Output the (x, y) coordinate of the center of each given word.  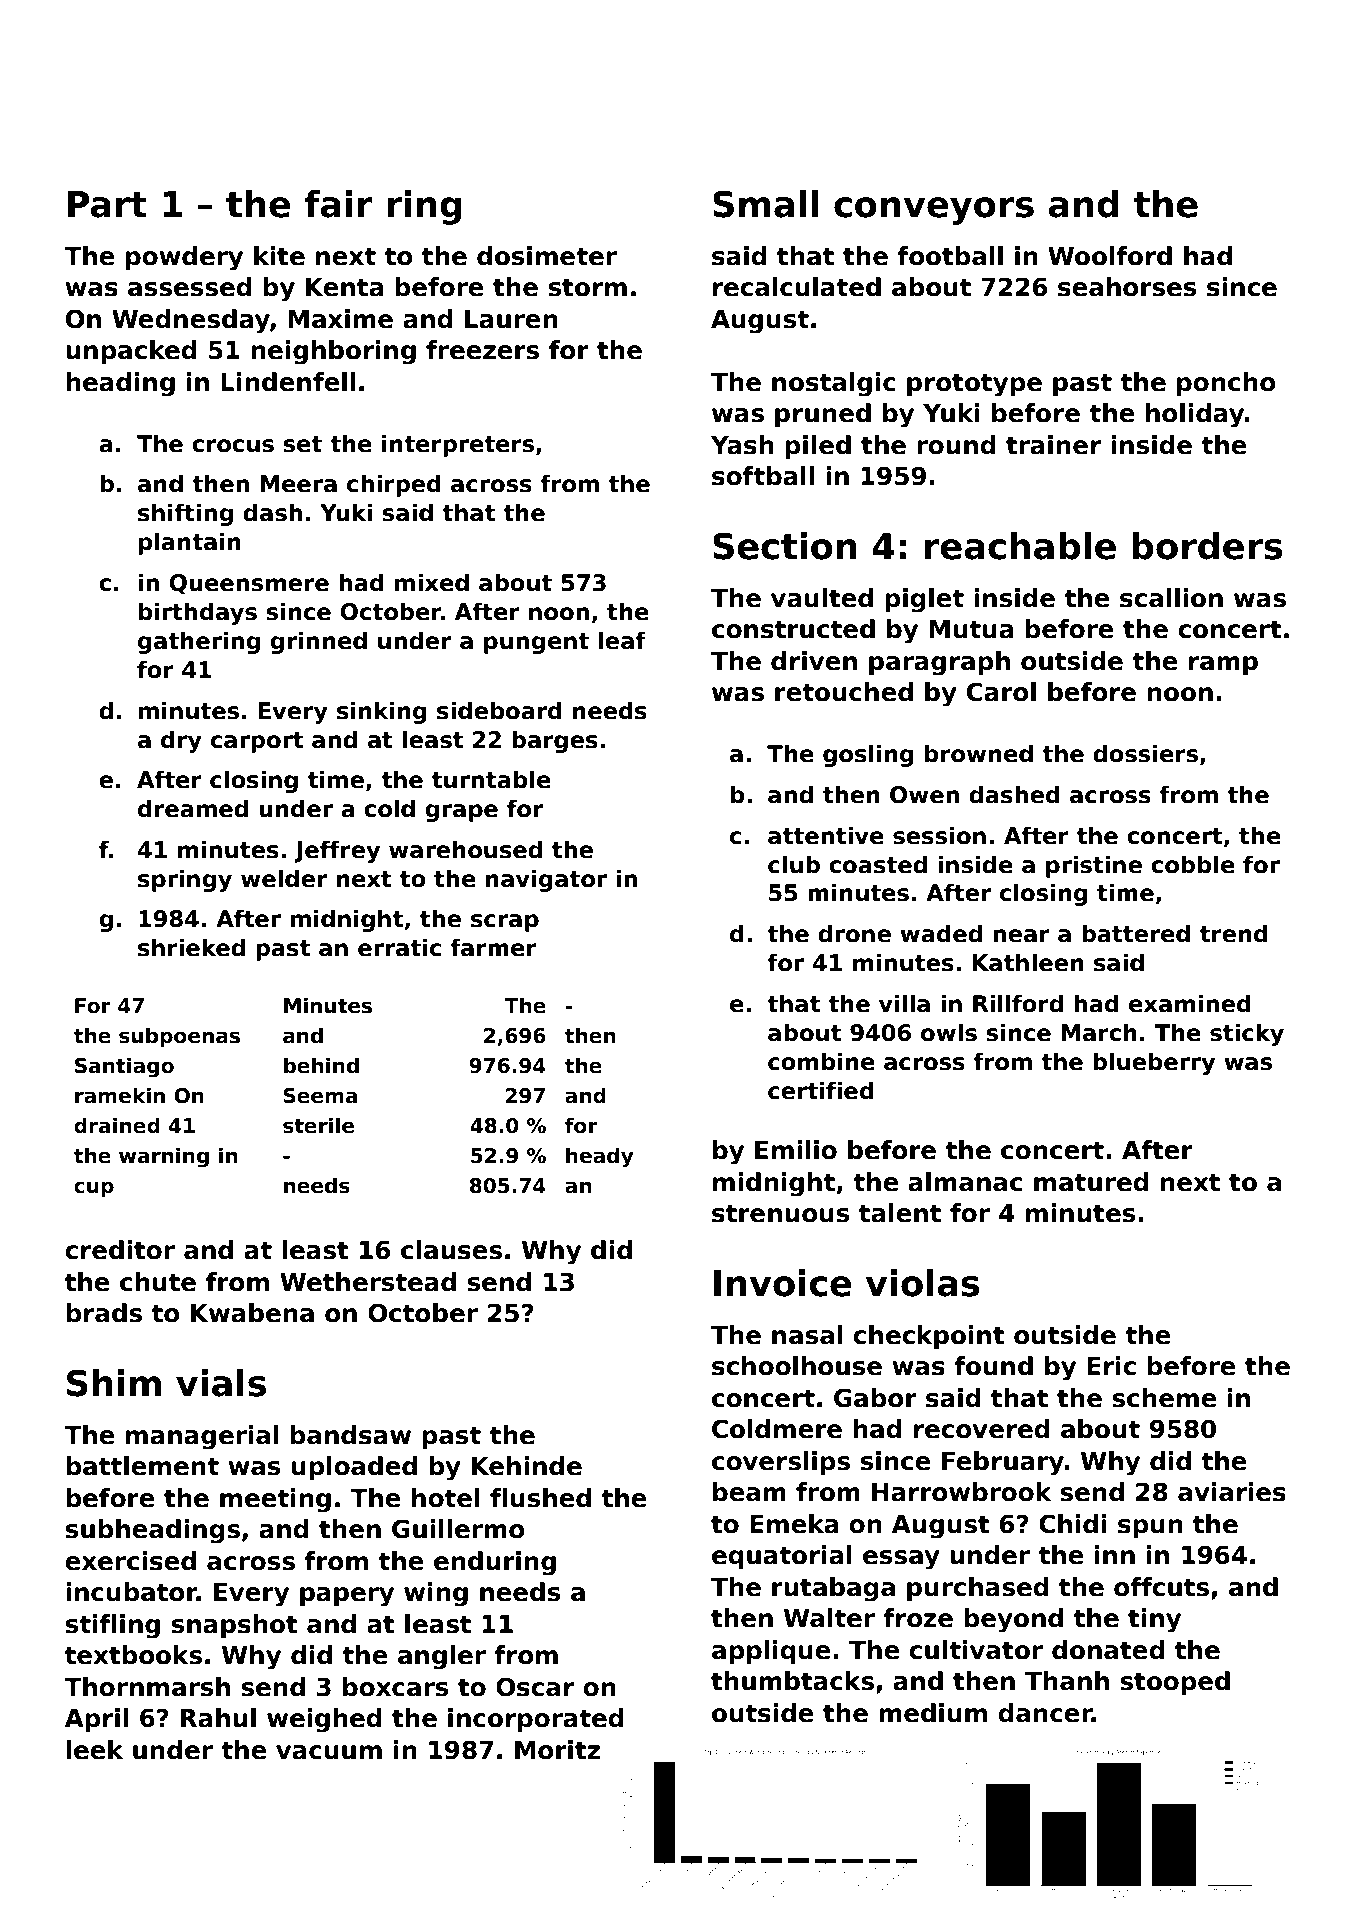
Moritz (557, 1750)
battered (1136, 933)
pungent (536, 643)
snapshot (235, 1626)
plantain (190, 543)
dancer (1045, 1713)
